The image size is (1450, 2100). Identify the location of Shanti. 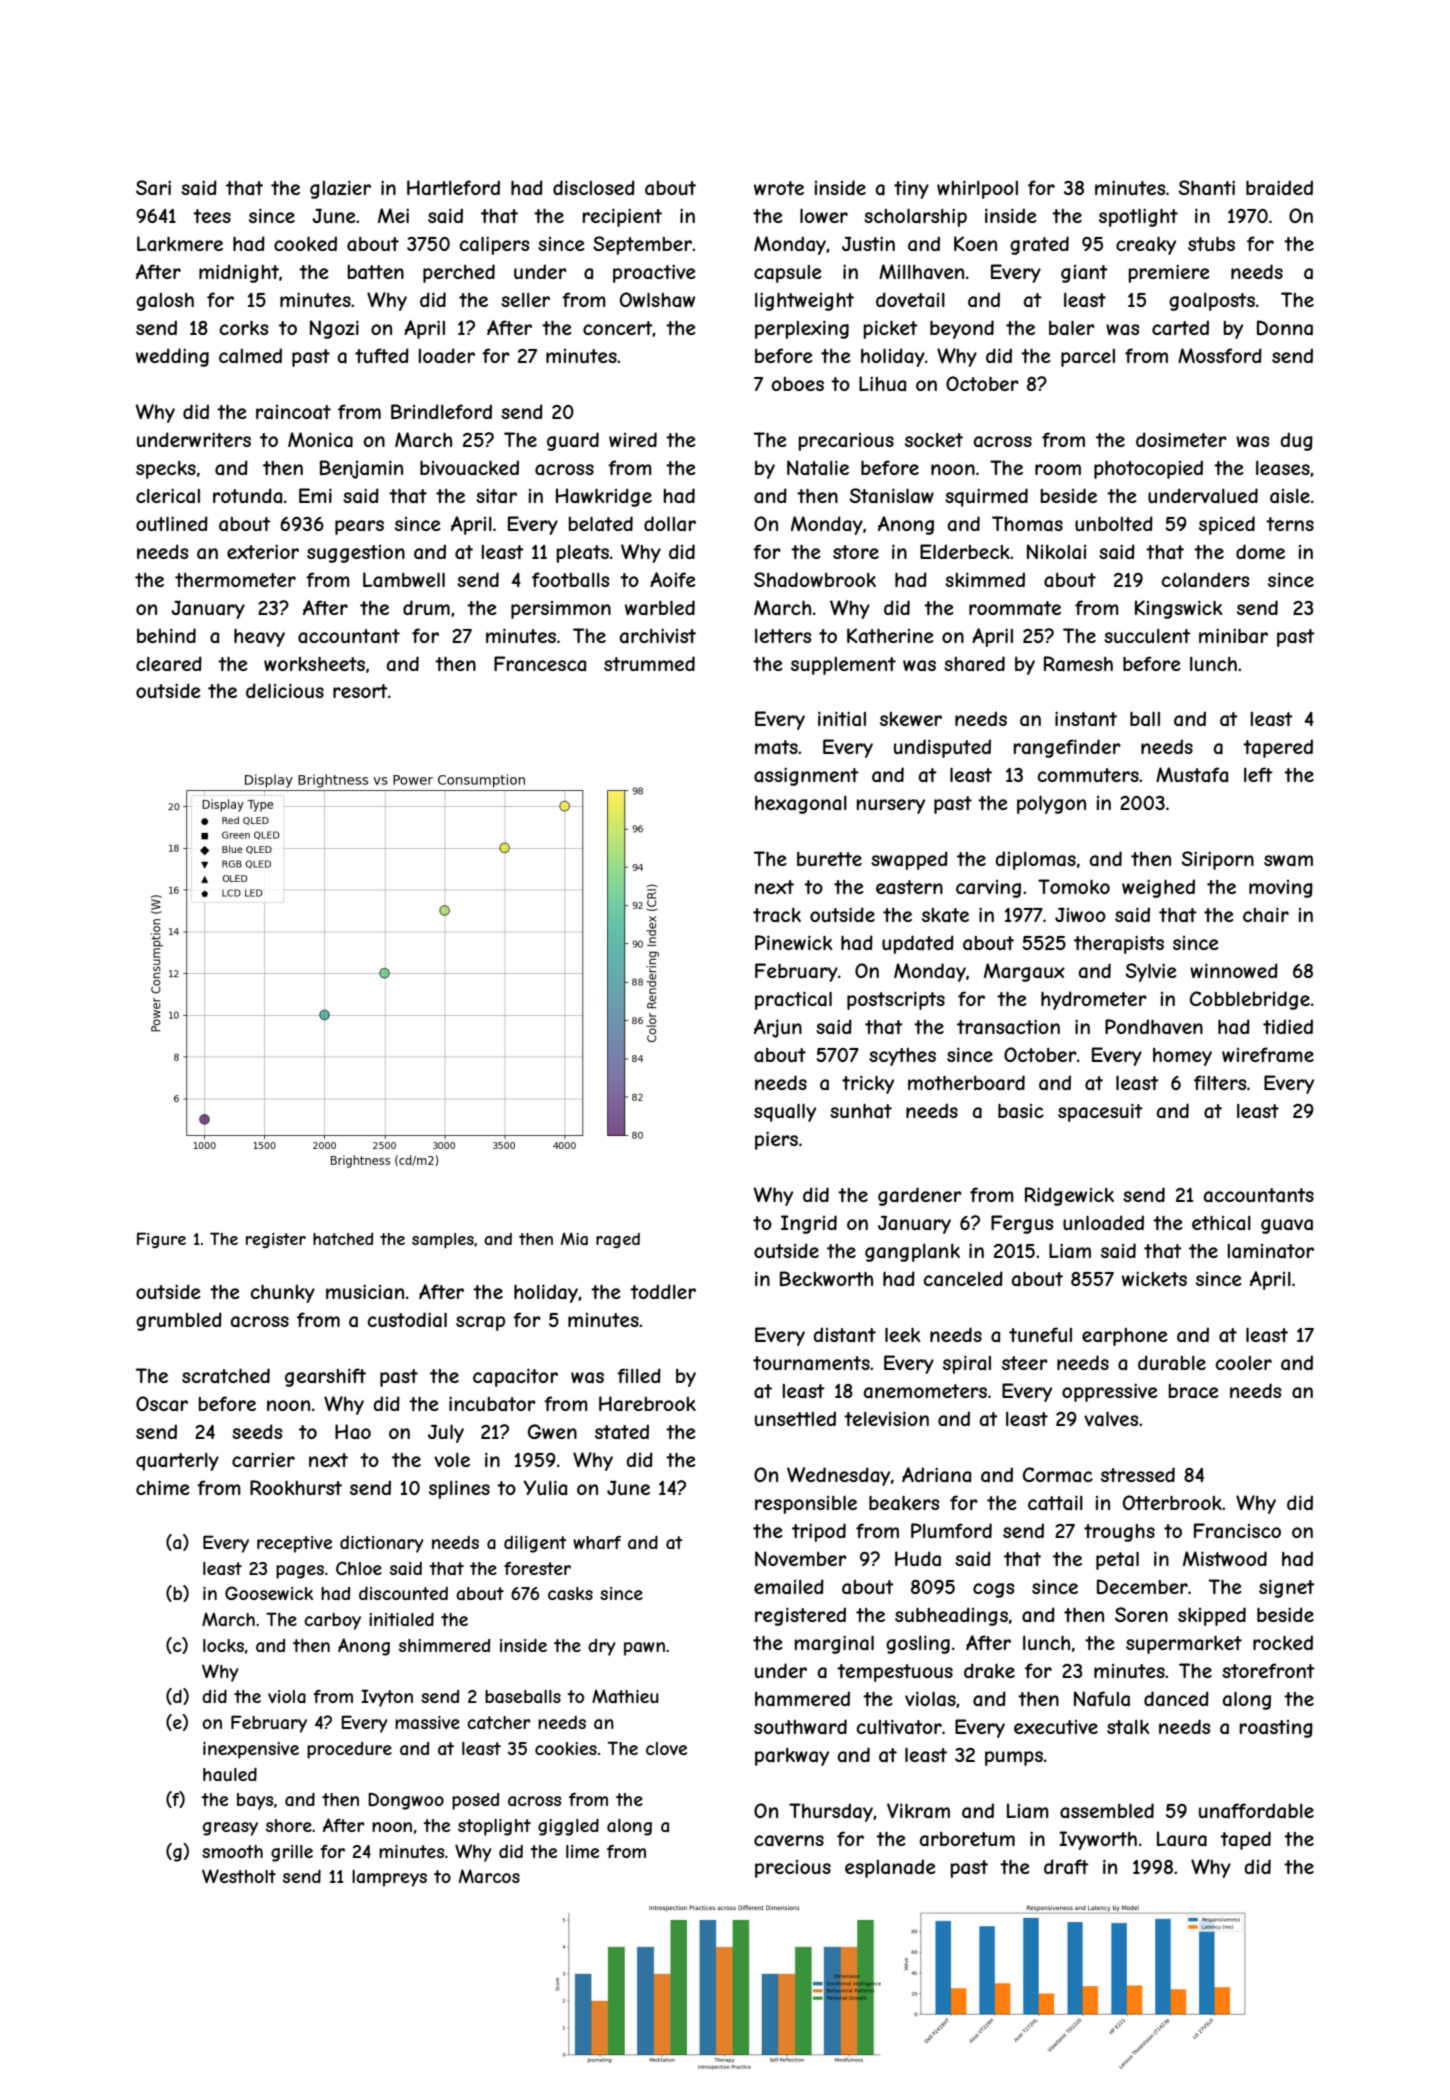
(1206, 188).
